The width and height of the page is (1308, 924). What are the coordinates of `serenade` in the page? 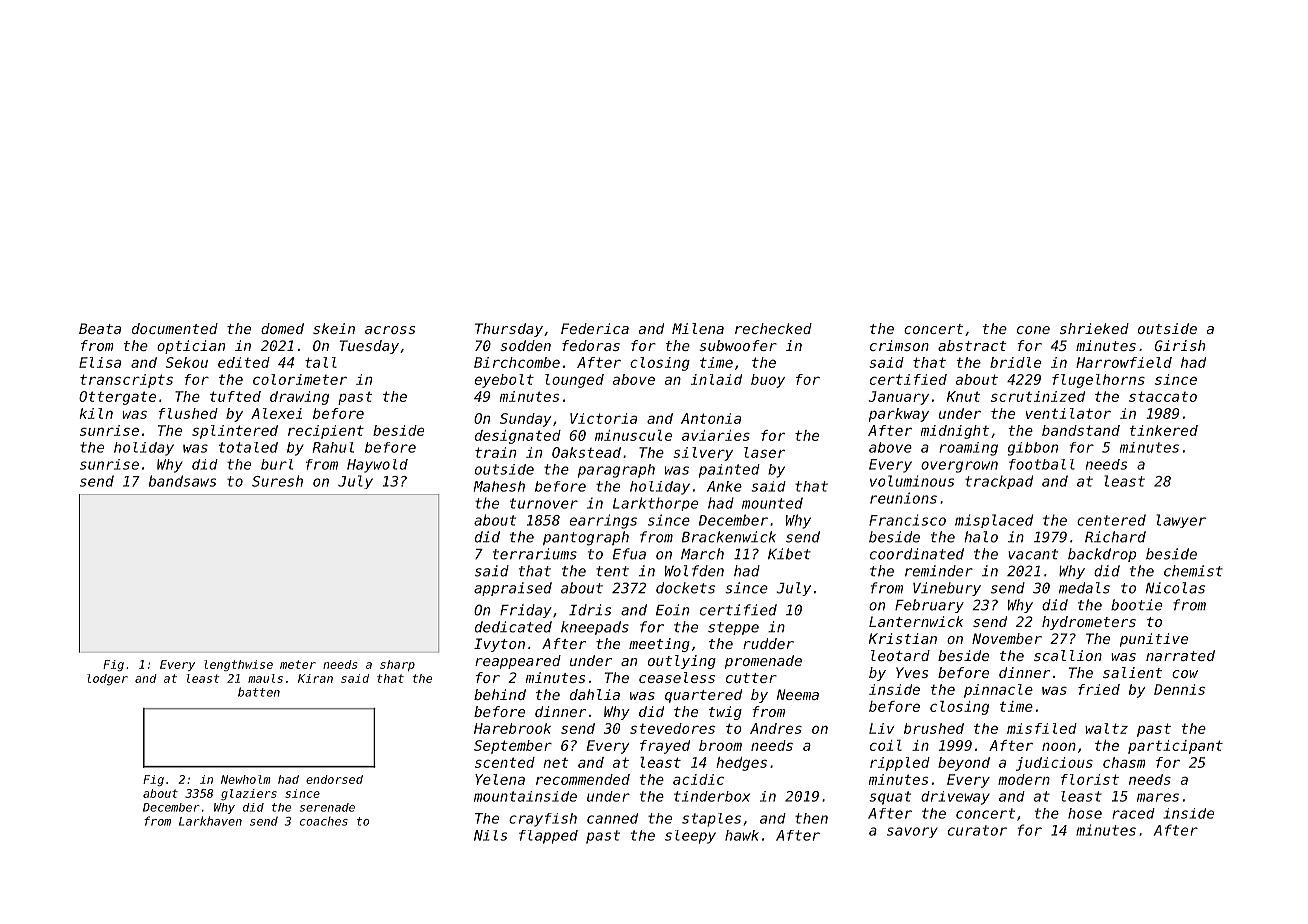 It's located at (327, 807).
